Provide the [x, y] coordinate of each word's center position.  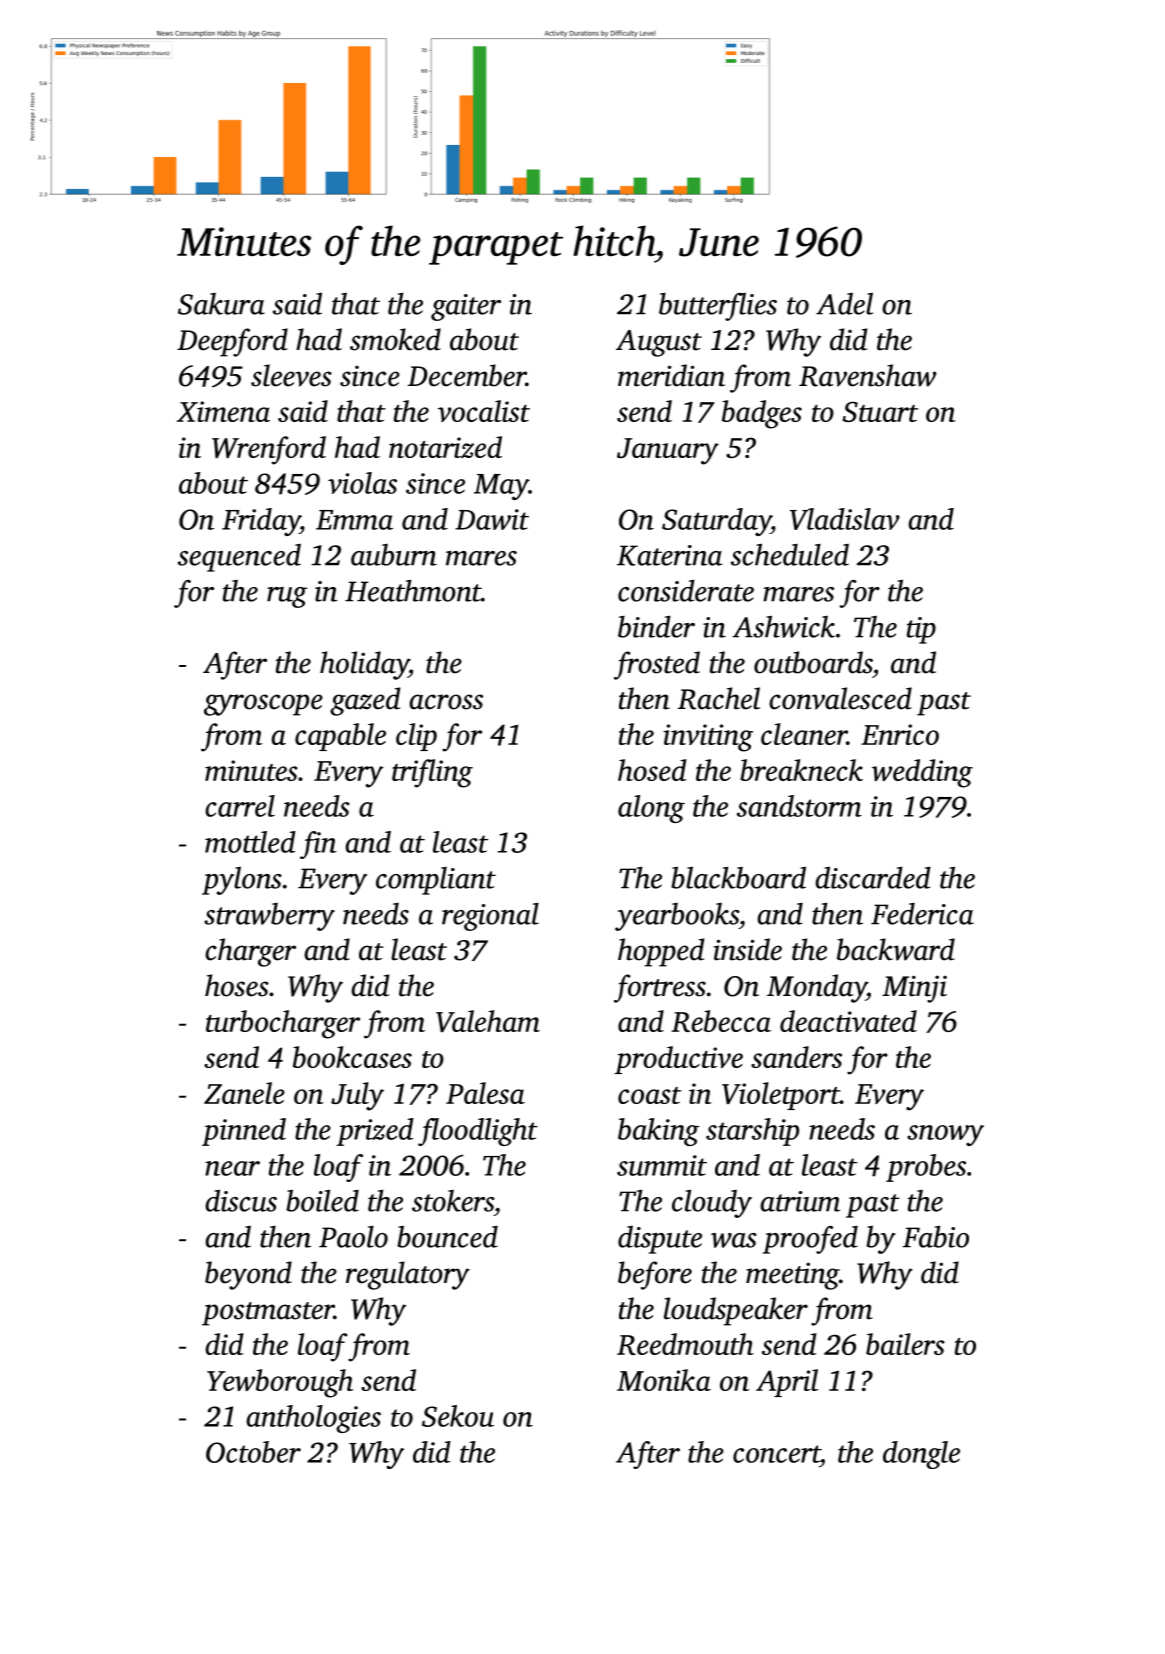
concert [776, 1454]
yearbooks [677, 917]
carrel [240, 806]
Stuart [880, 411]
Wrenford [269, 450]
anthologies [313, 1419]
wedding [922, 773]
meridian [671, 375]
